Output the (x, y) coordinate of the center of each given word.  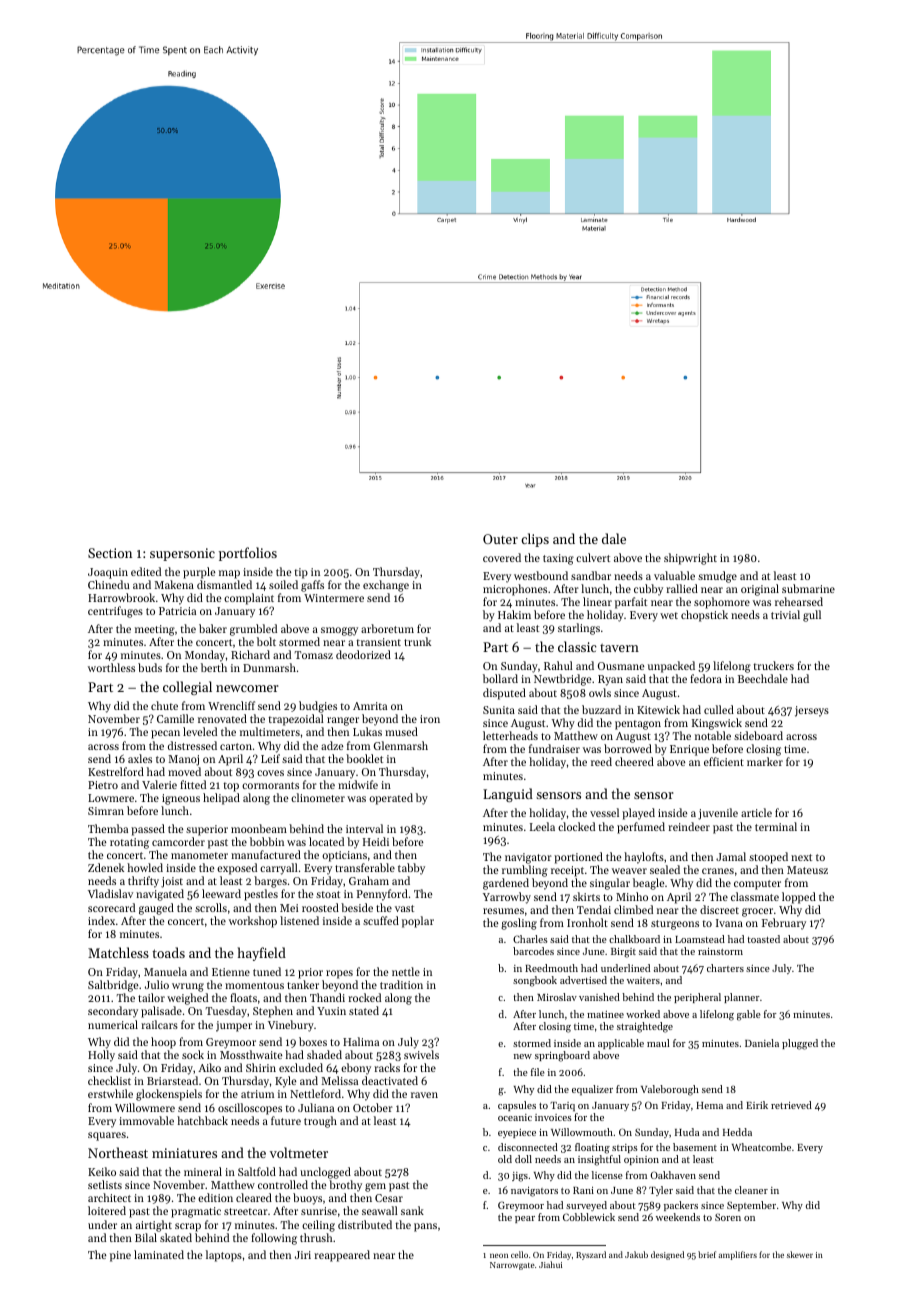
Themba (108, 828)
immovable (146, 1120)
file (538, 1072)
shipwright (690, 559)
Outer (500, 539)
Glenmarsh (401, 745)
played (638, 814)
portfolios (248, 554)
